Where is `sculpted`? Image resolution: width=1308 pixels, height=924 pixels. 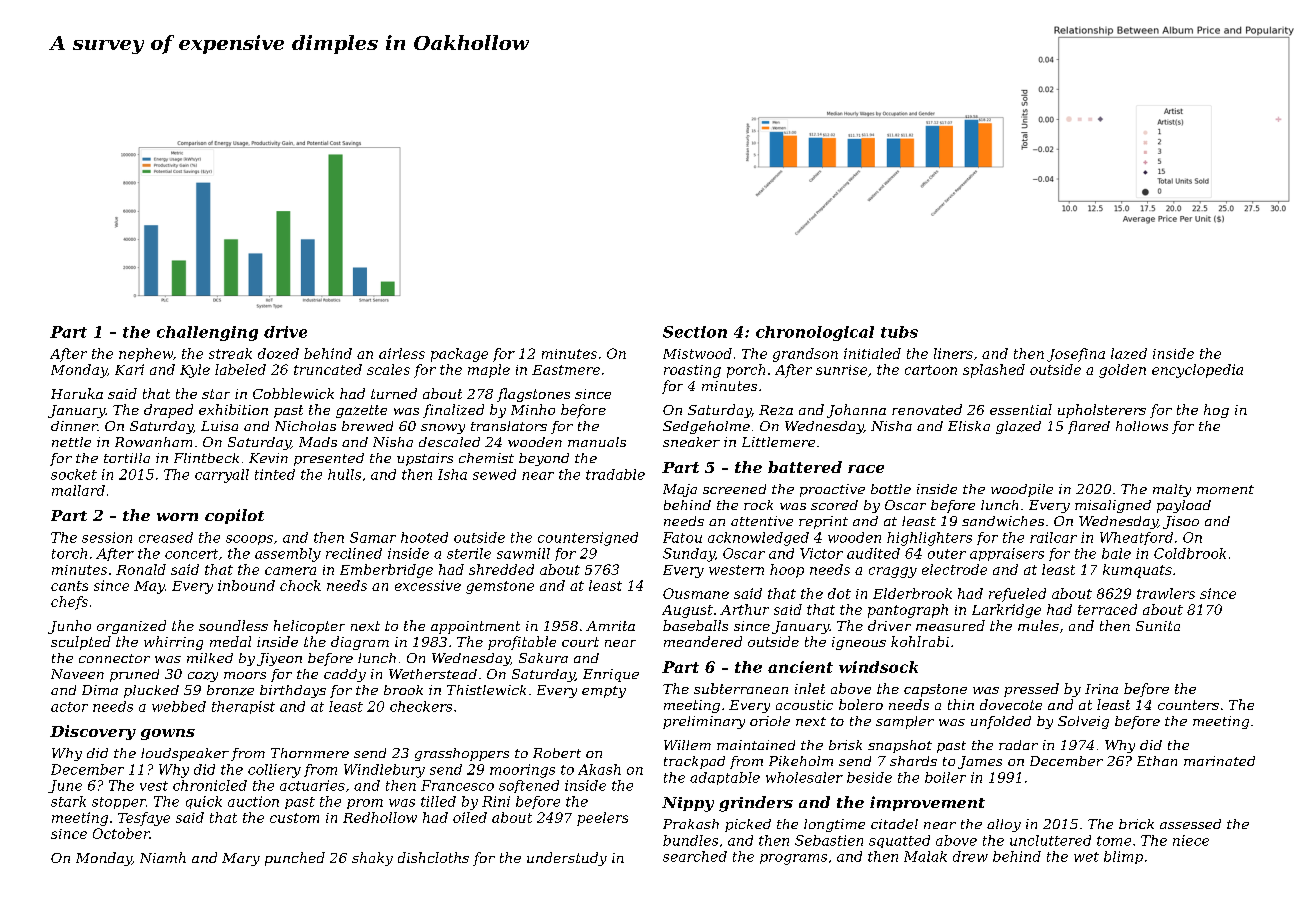 sculpted is located at coordinates (81, 643).
